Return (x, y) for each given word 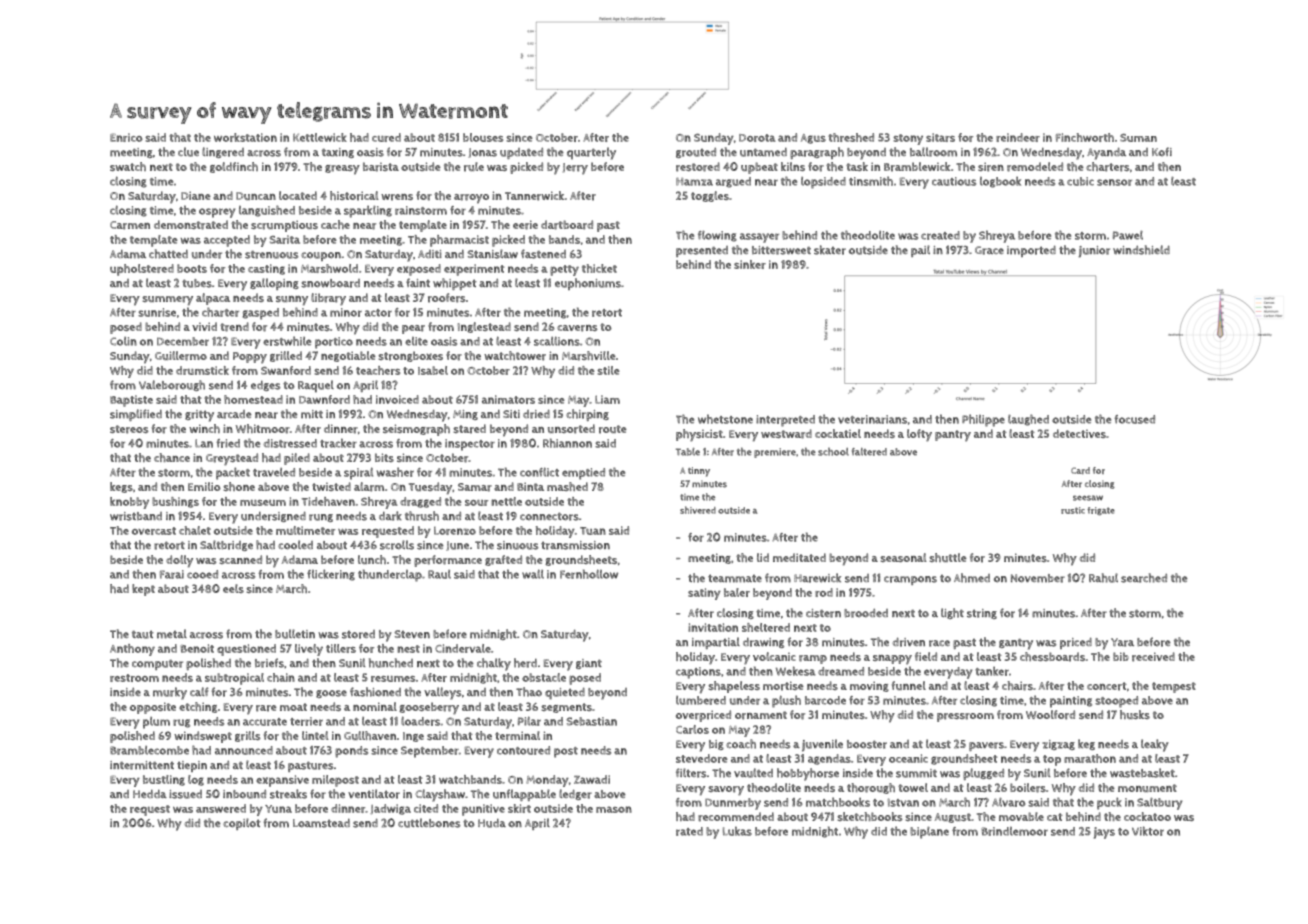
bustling (164, 780)
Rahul (1103, 578)
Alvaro (1008, 802)
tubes (197, 283)
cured (386, 137)
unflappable (524, 795)
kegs (121, 487)
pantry (953, 436)
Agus (813, 139)
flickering (331, 575)
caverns (577, 328)
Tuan (593, 531)
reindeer (1018, 137)
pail (920, 251)
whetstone (725, 419)
